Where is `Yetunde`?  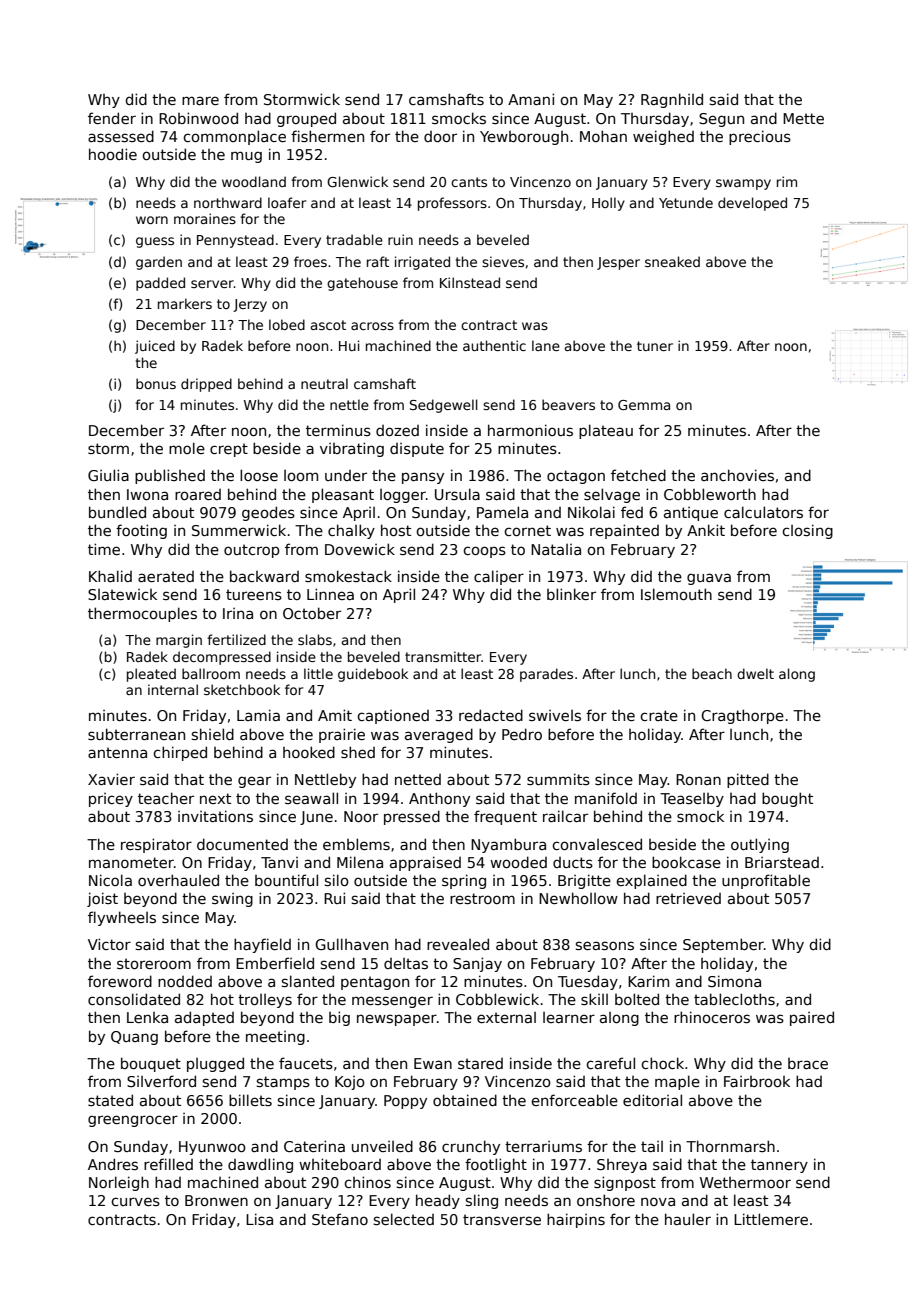 Yetunde is located at coordinates (686, 202).
